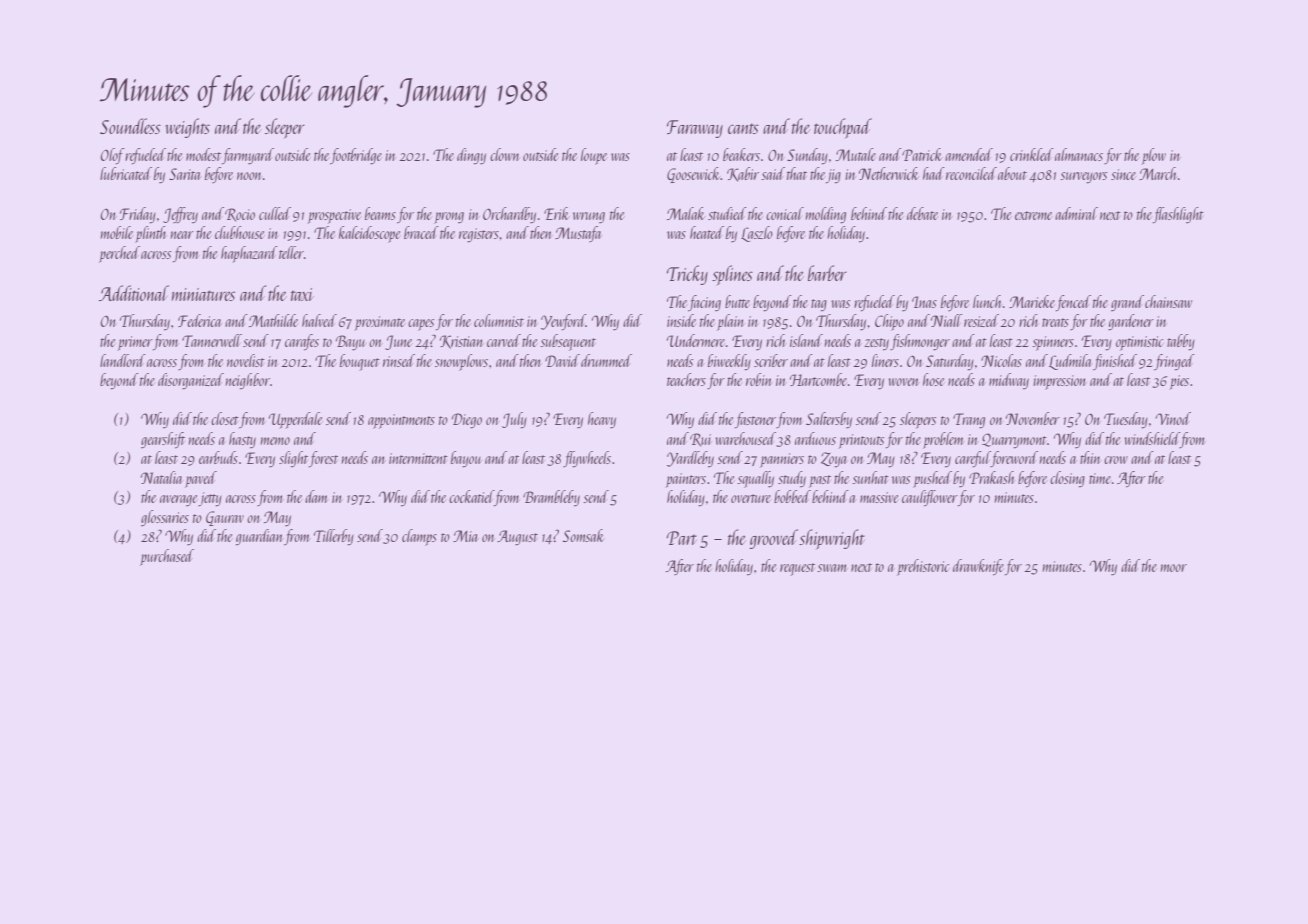 The width and height of the screenshot is (1308, 924). Describe the element at coordinates (517, 537) in the screenshot. I see `August` at that location.
